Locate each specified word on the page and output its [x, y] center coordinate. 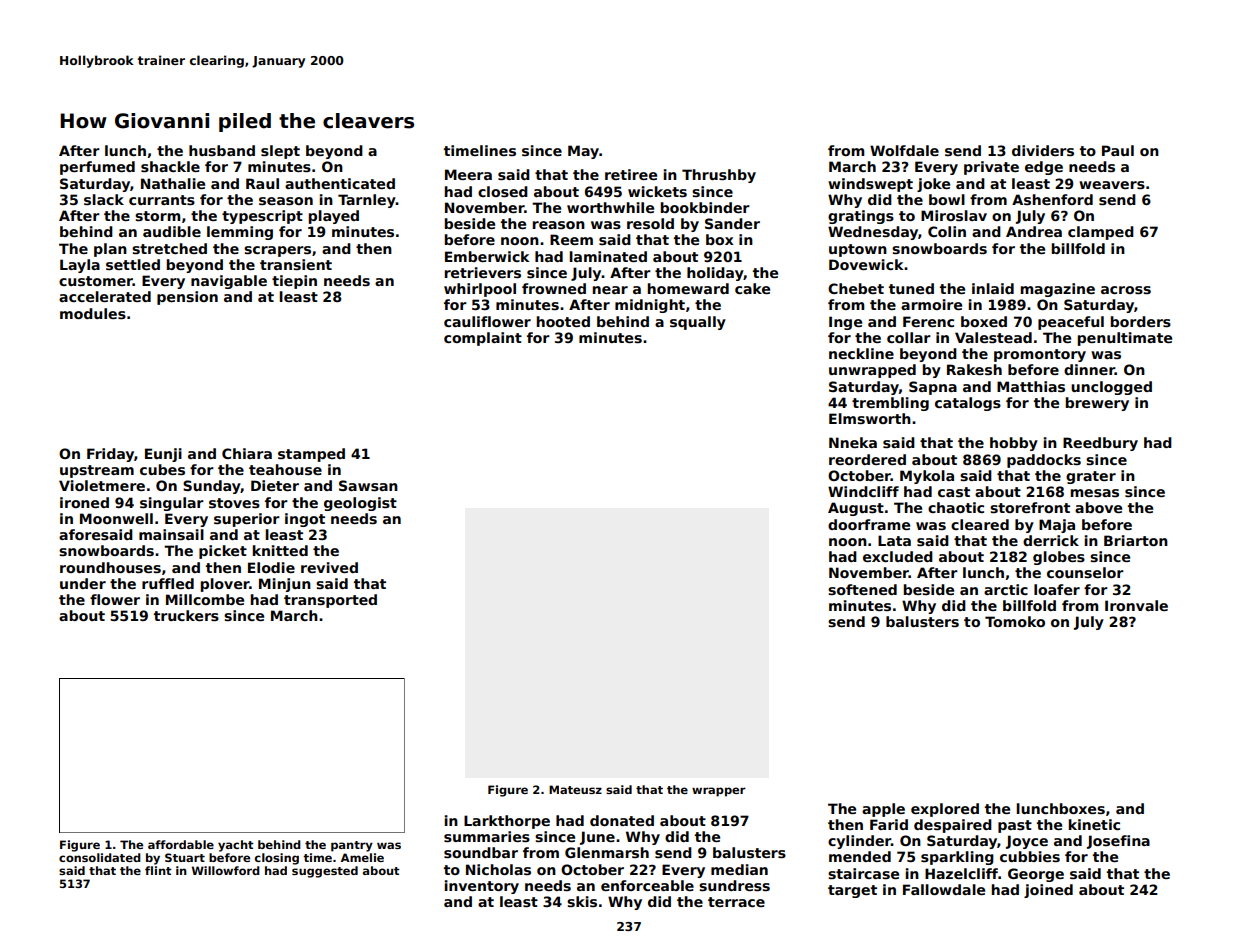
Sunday [212, 487]
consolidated [100, 857]
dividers [1043, 150]
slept [280, 152]
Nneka [853, 442]
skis [582, 901]
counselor [1085, 572]
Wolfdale [904, 150]
